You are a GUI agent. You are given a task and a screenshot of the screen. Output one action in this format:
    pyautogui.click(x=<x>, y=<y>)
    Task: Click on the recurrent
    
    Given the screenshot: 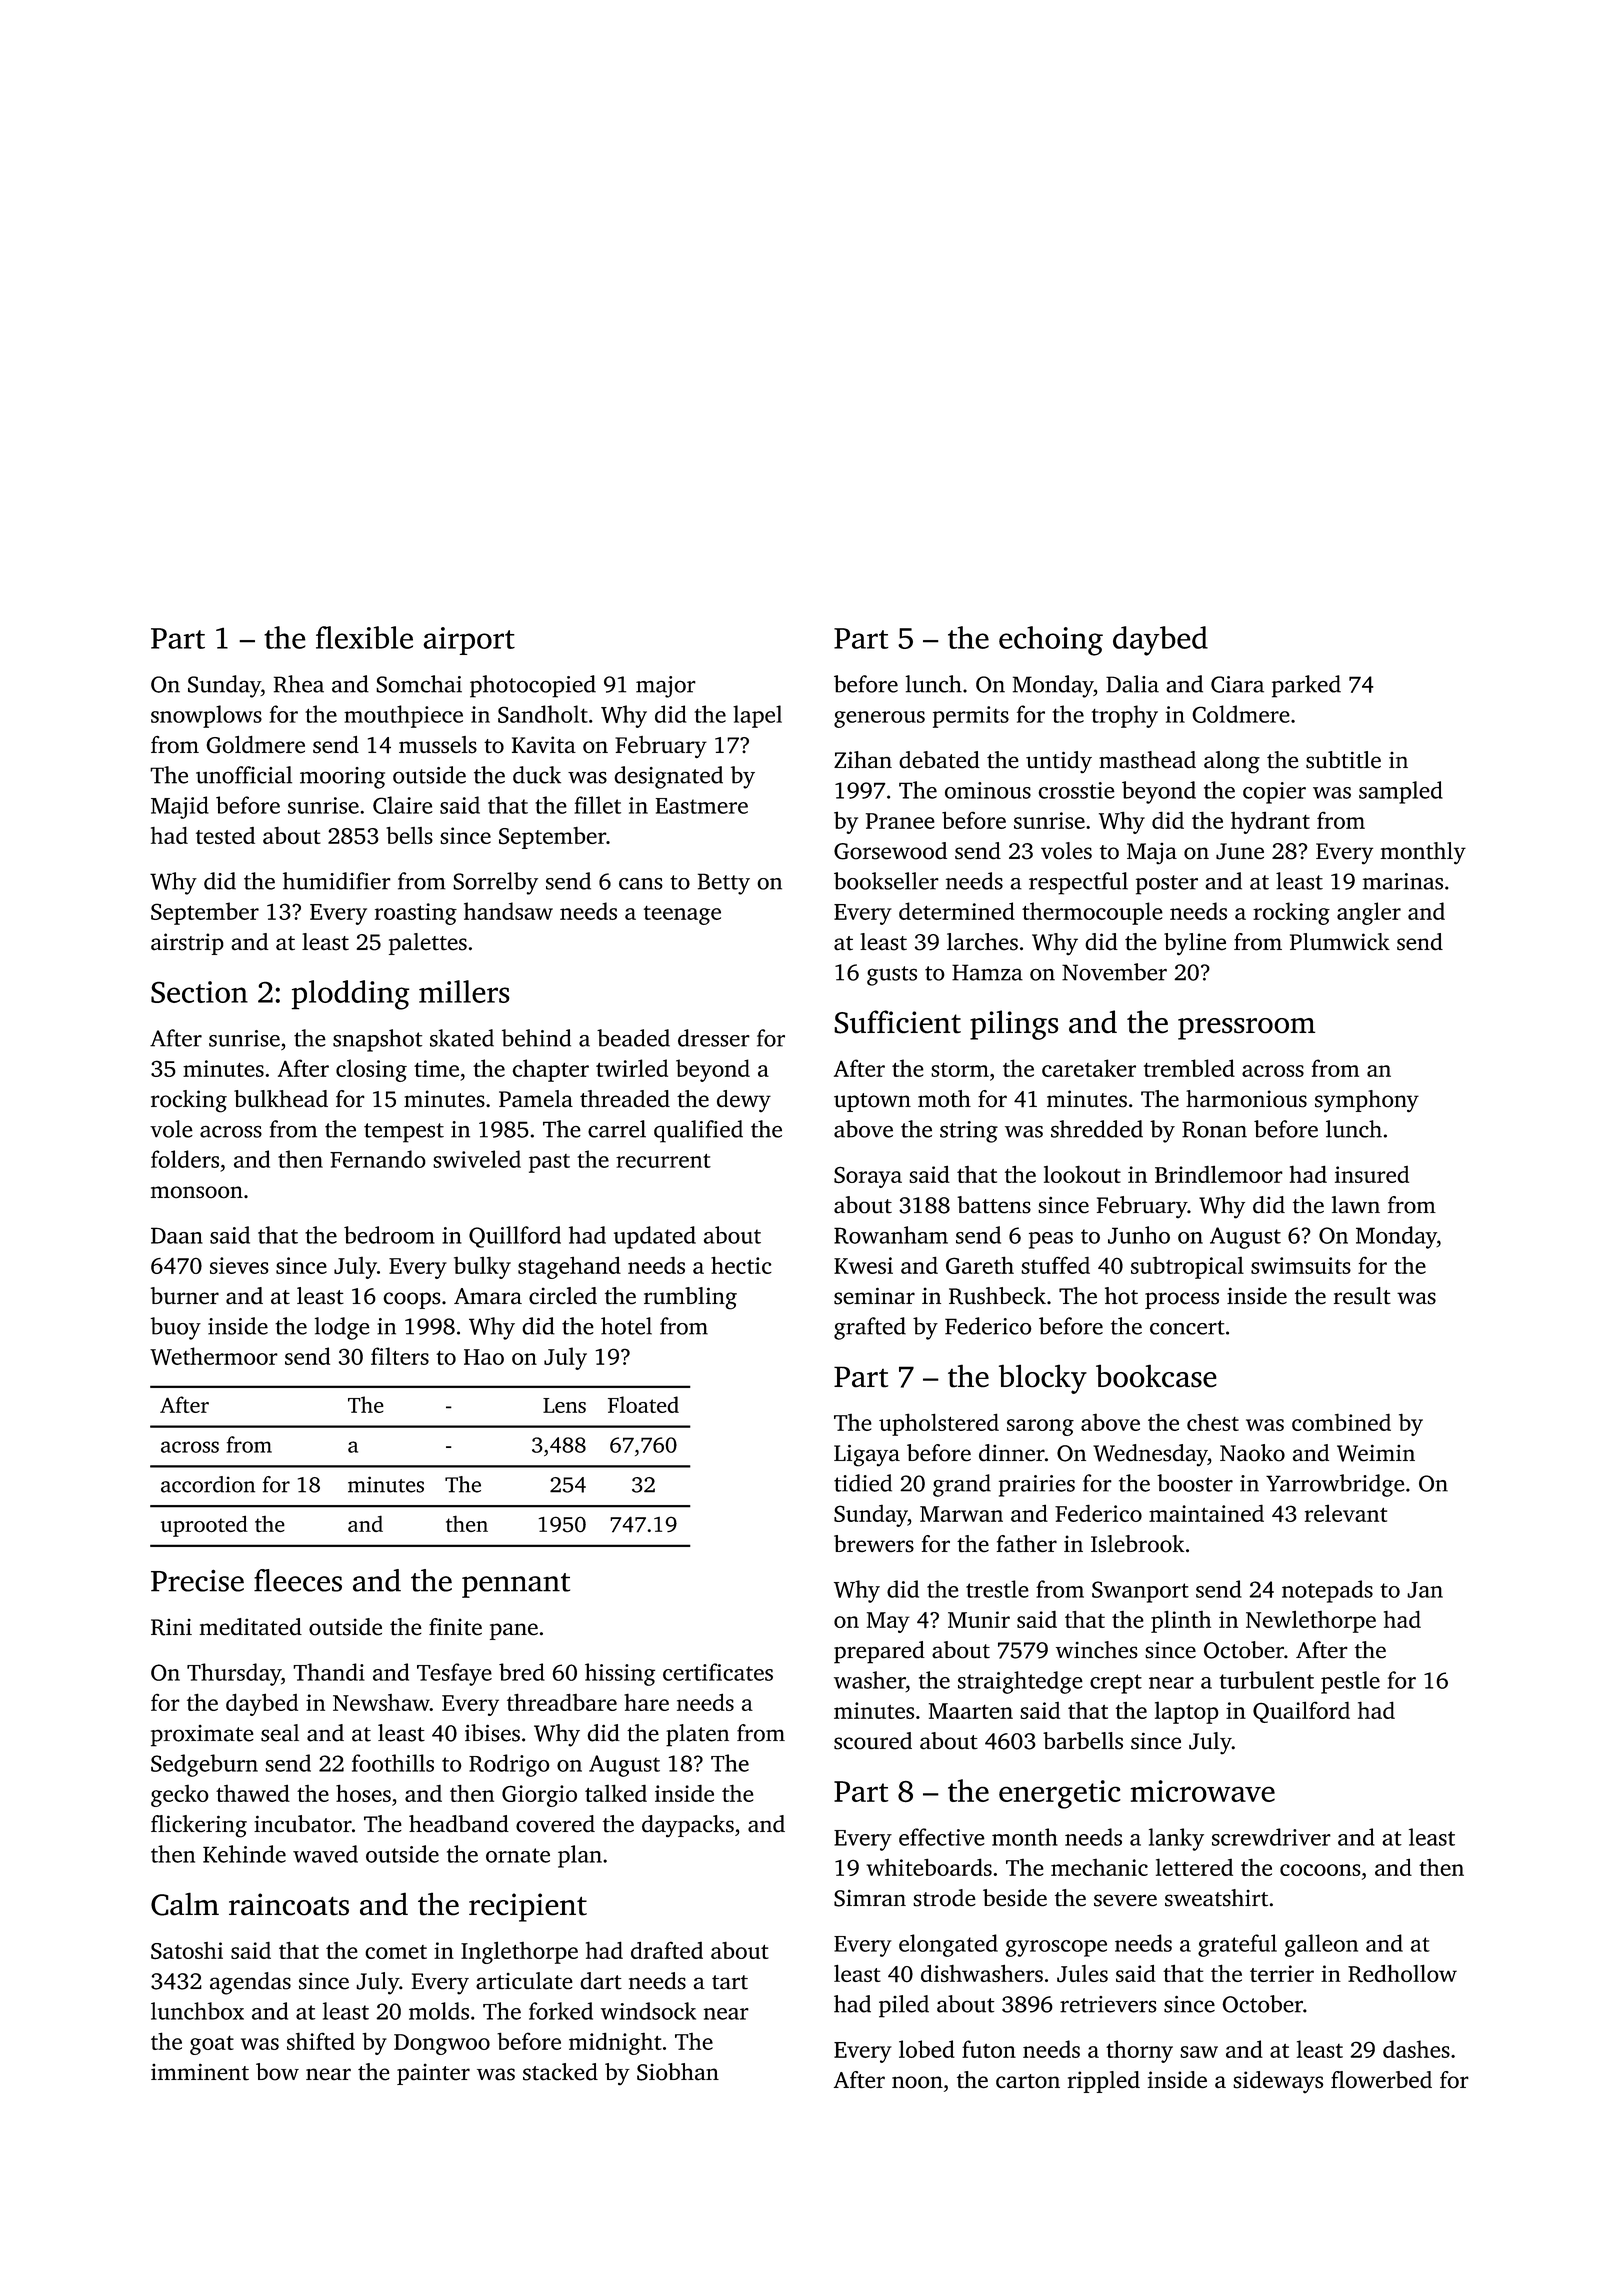 What is the action you would take?
    pyautogui.click(x=663, y=1161)
